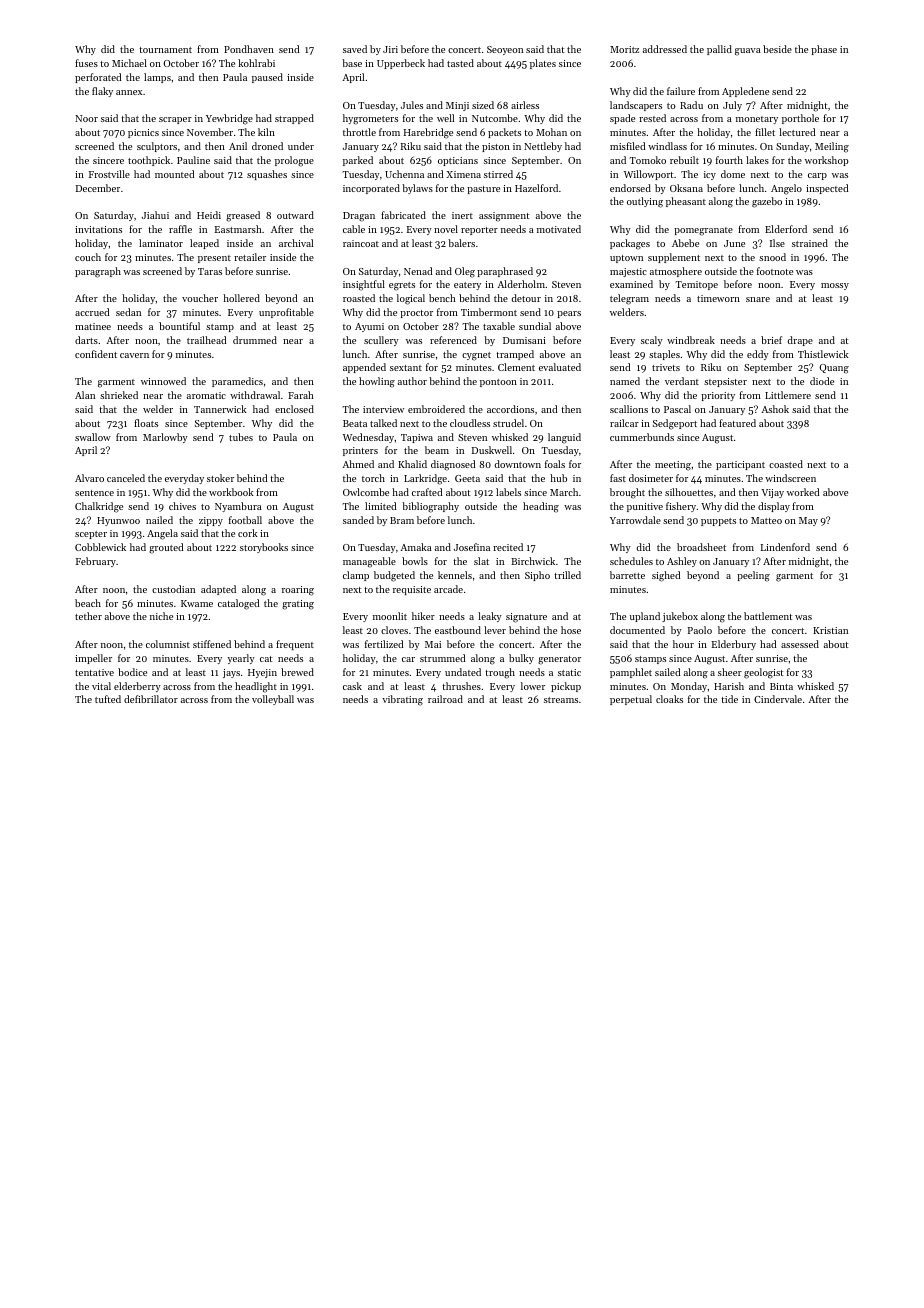 Image resolution: width=924 pixels, height=1308 pixels. I want to click on winnowed, so click(163, 381).
